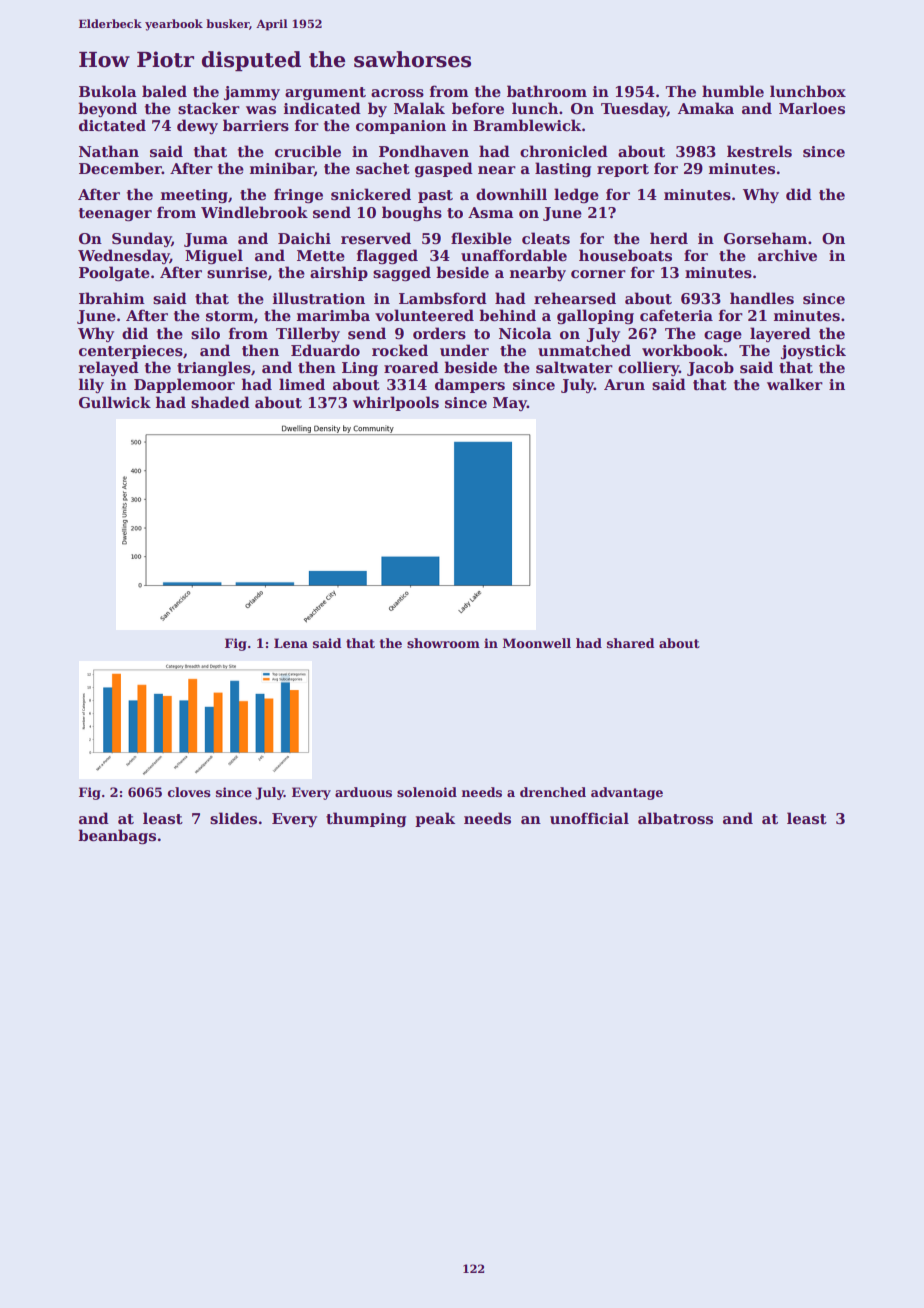  What do you see at coordinates (624, 384) in the screenshot?
I see `Arun` at bounding box center [624, 384].
